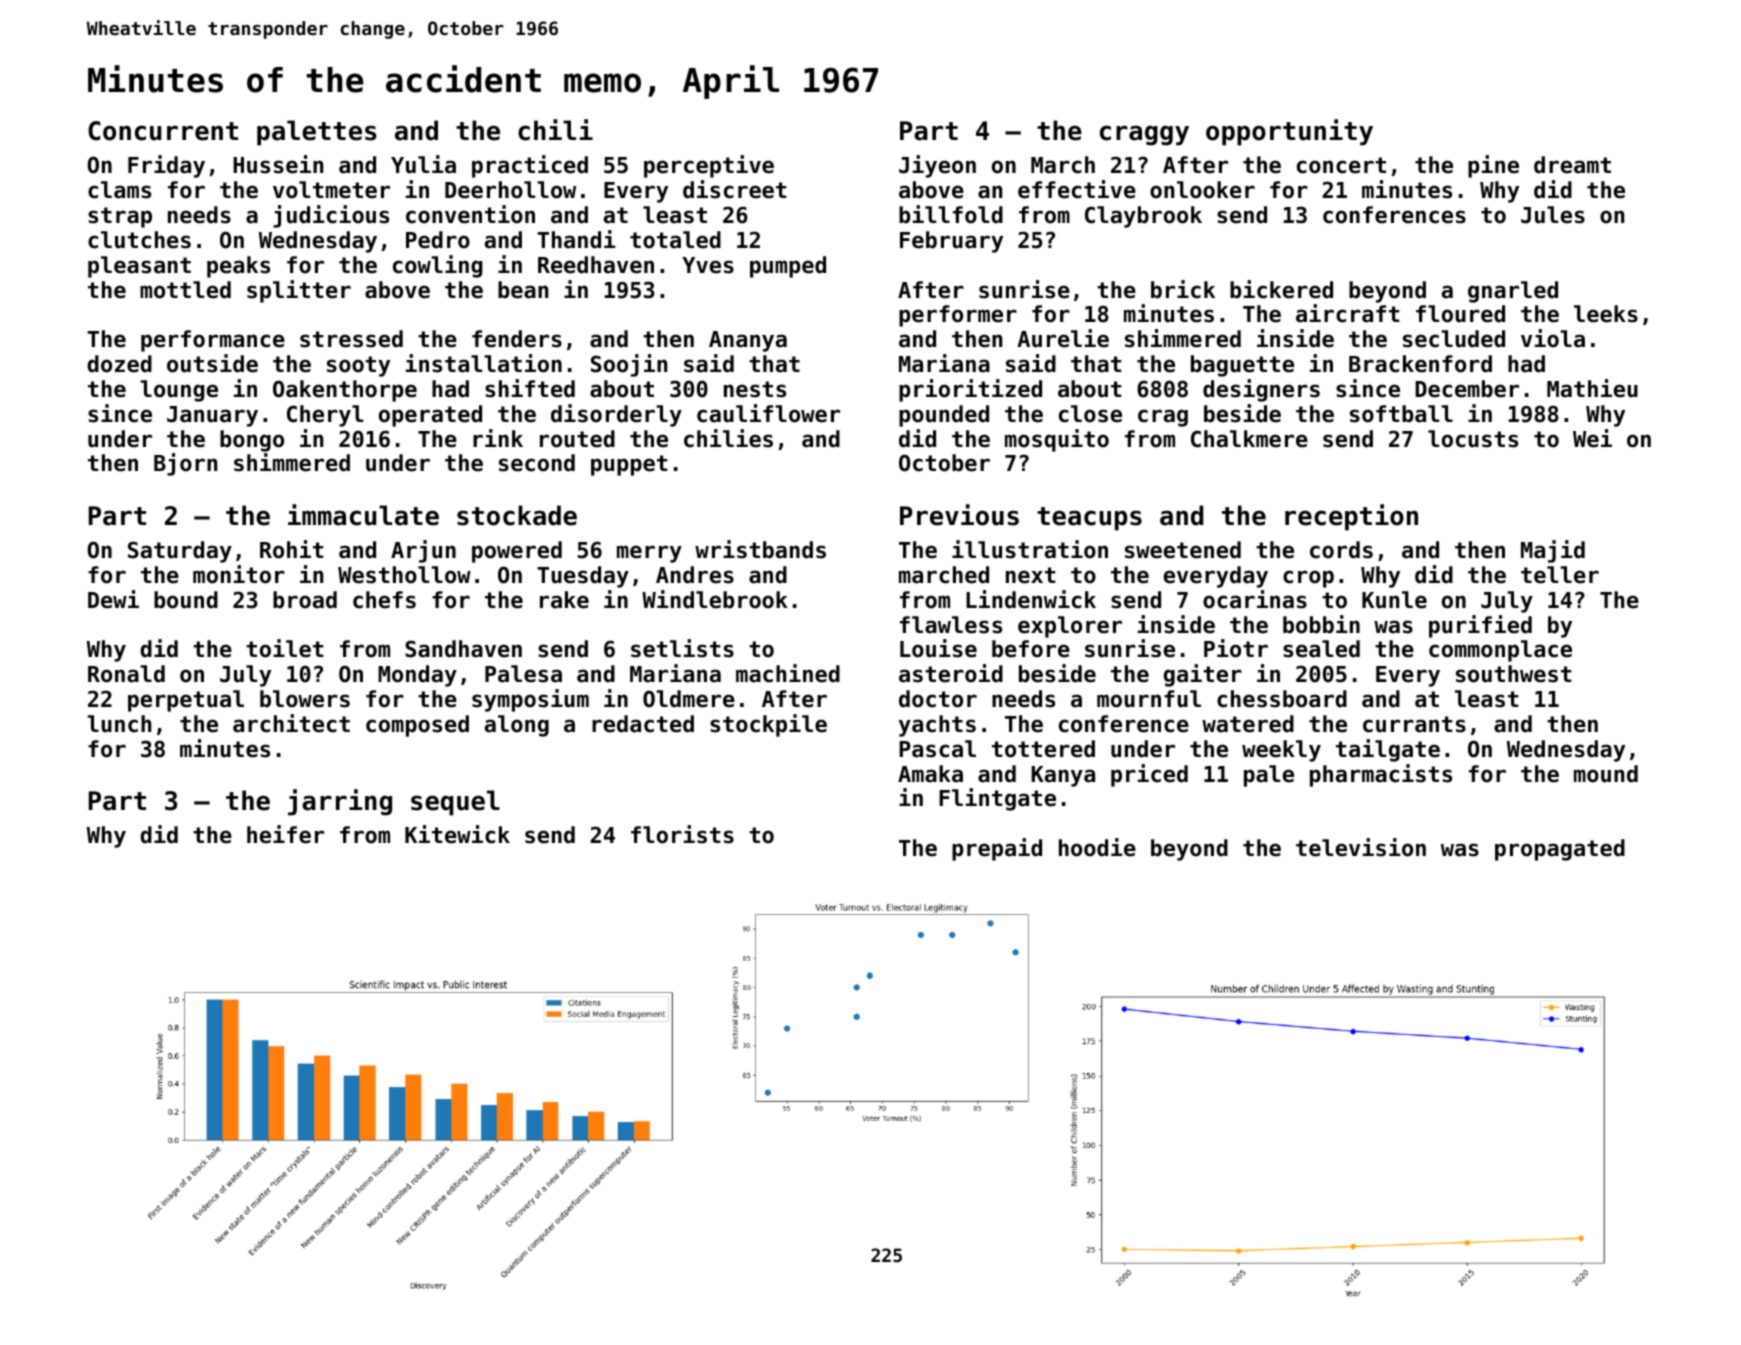  Describe the element at coordinates (1513, 292) in the screenshot. I see `gnarled` at that location.
